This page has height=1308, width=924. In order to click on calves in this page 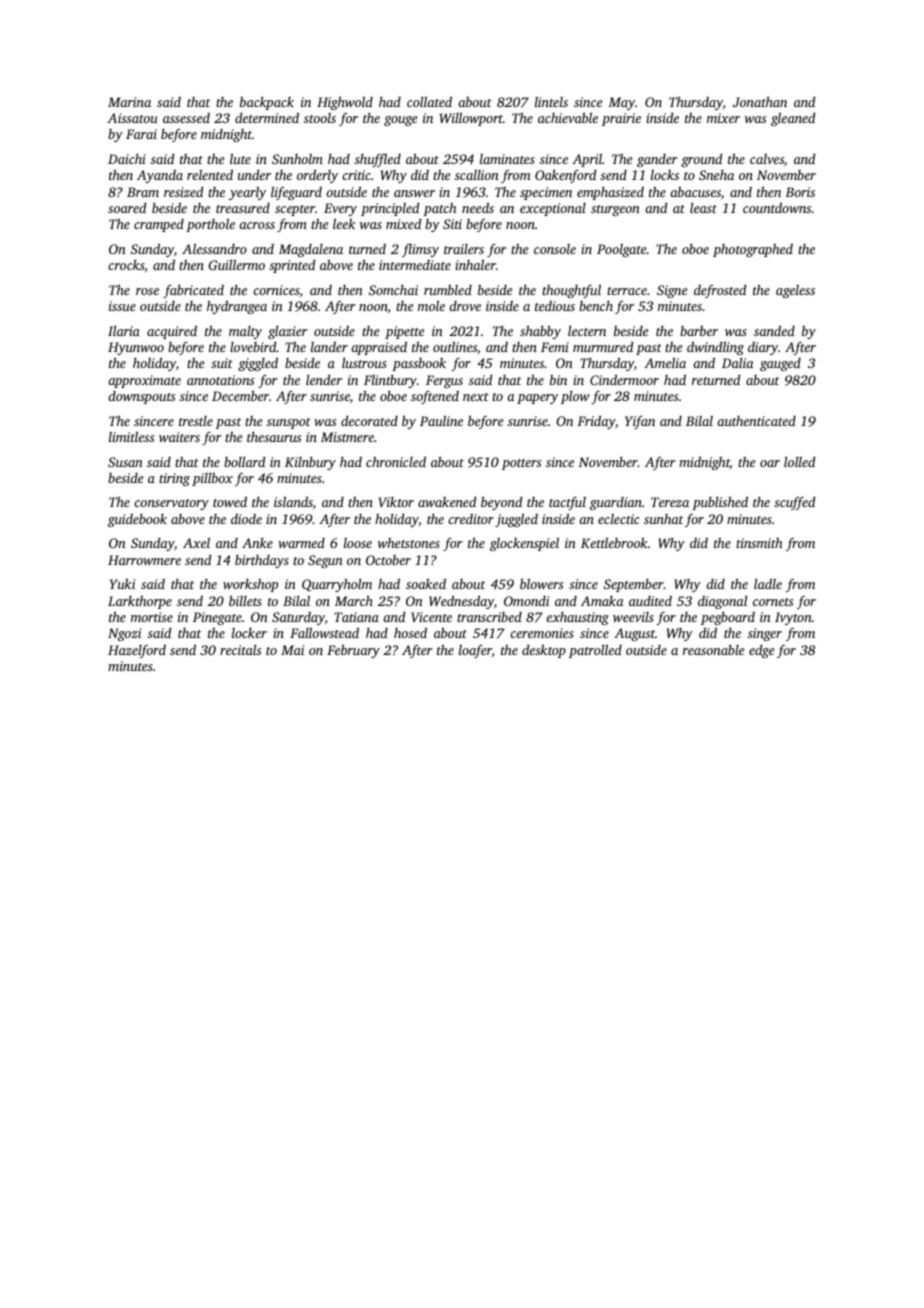, I will do `click(767, 159)`.
